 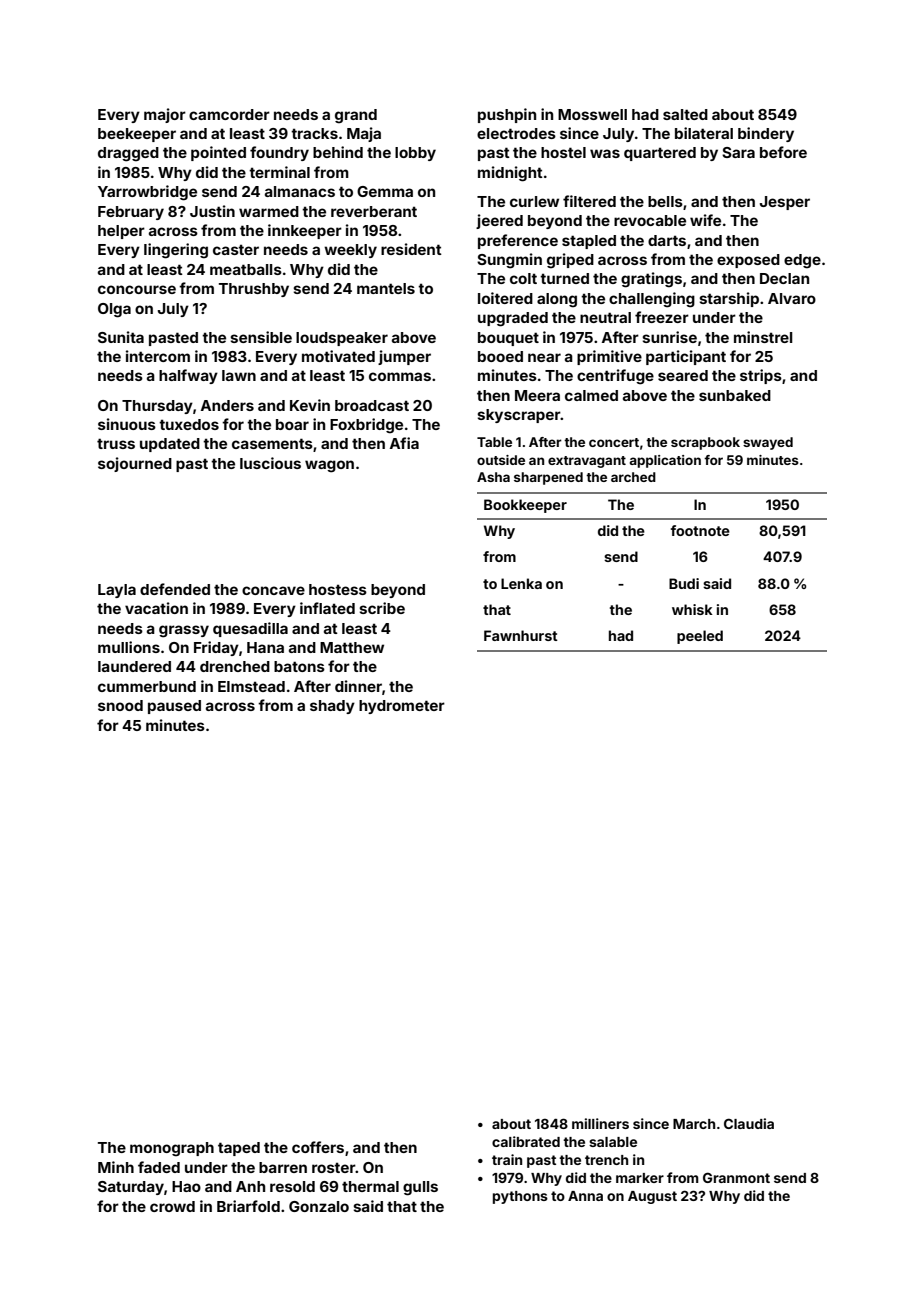 I want to click on monograph, so click(x=172, y=1149).
